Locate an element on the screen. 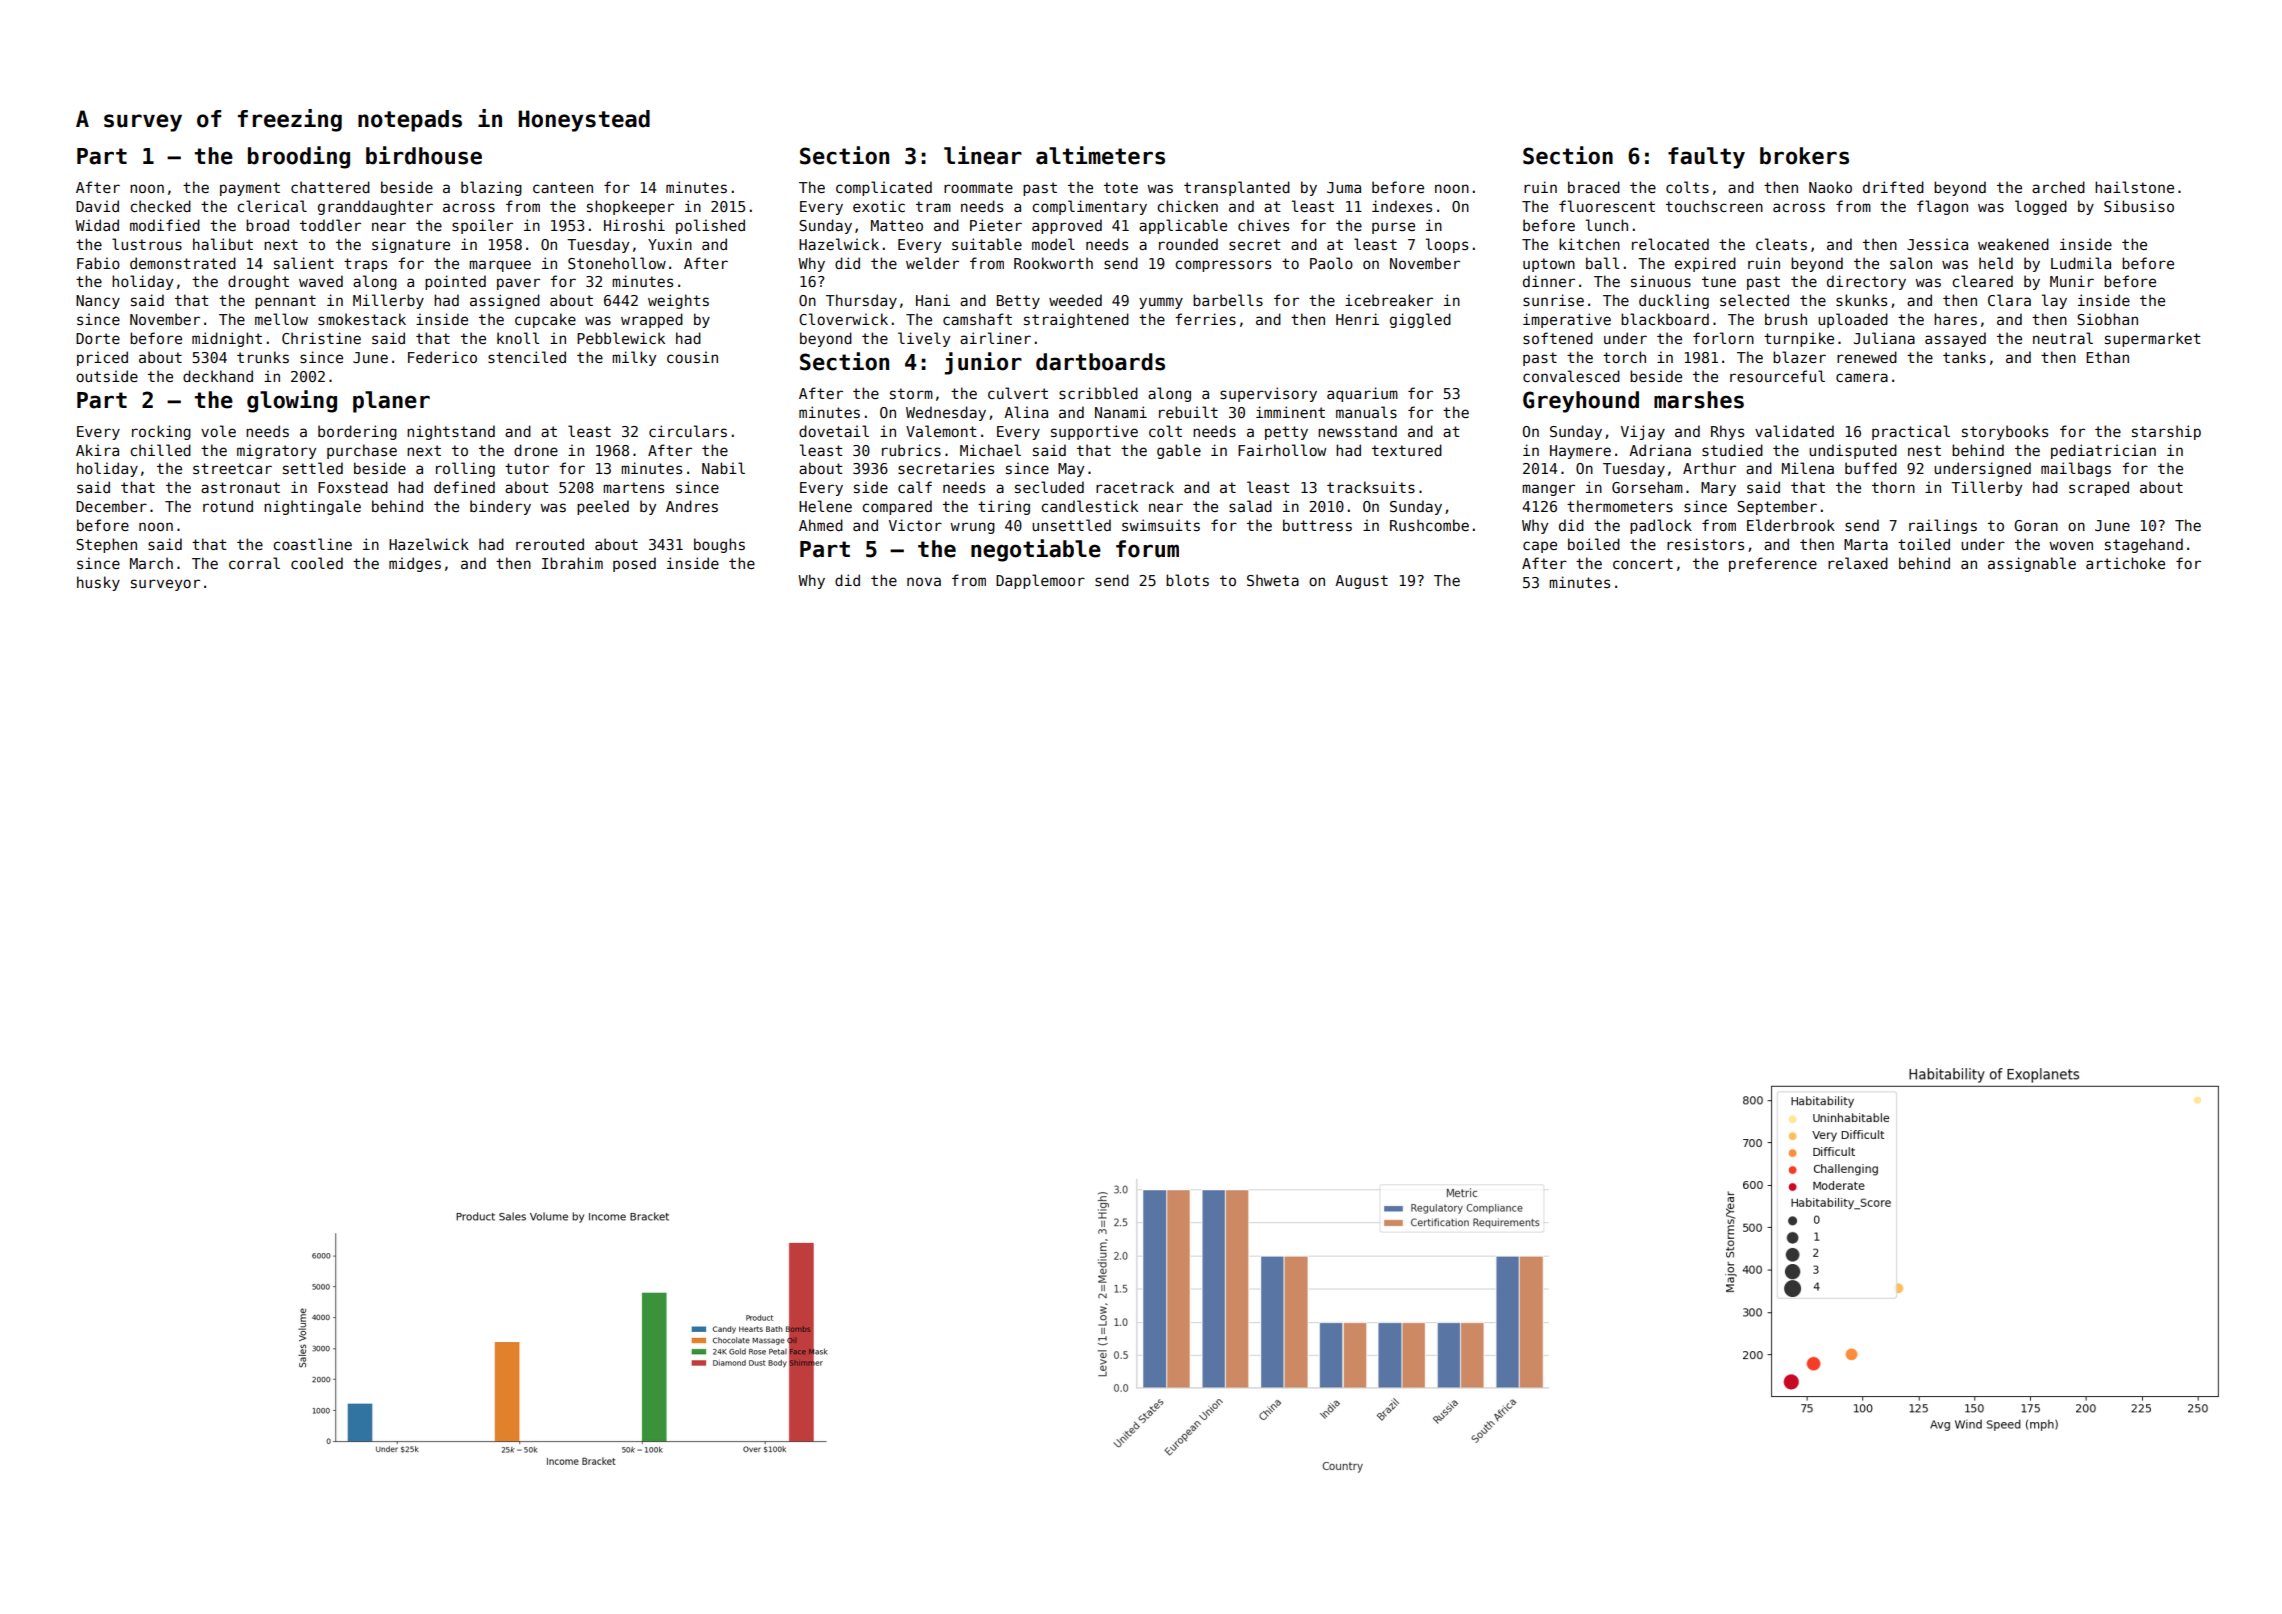 Image resolution: width=2282 pixels, height=1614 pixels. stagehand is located at coordinates (2144, 545).
